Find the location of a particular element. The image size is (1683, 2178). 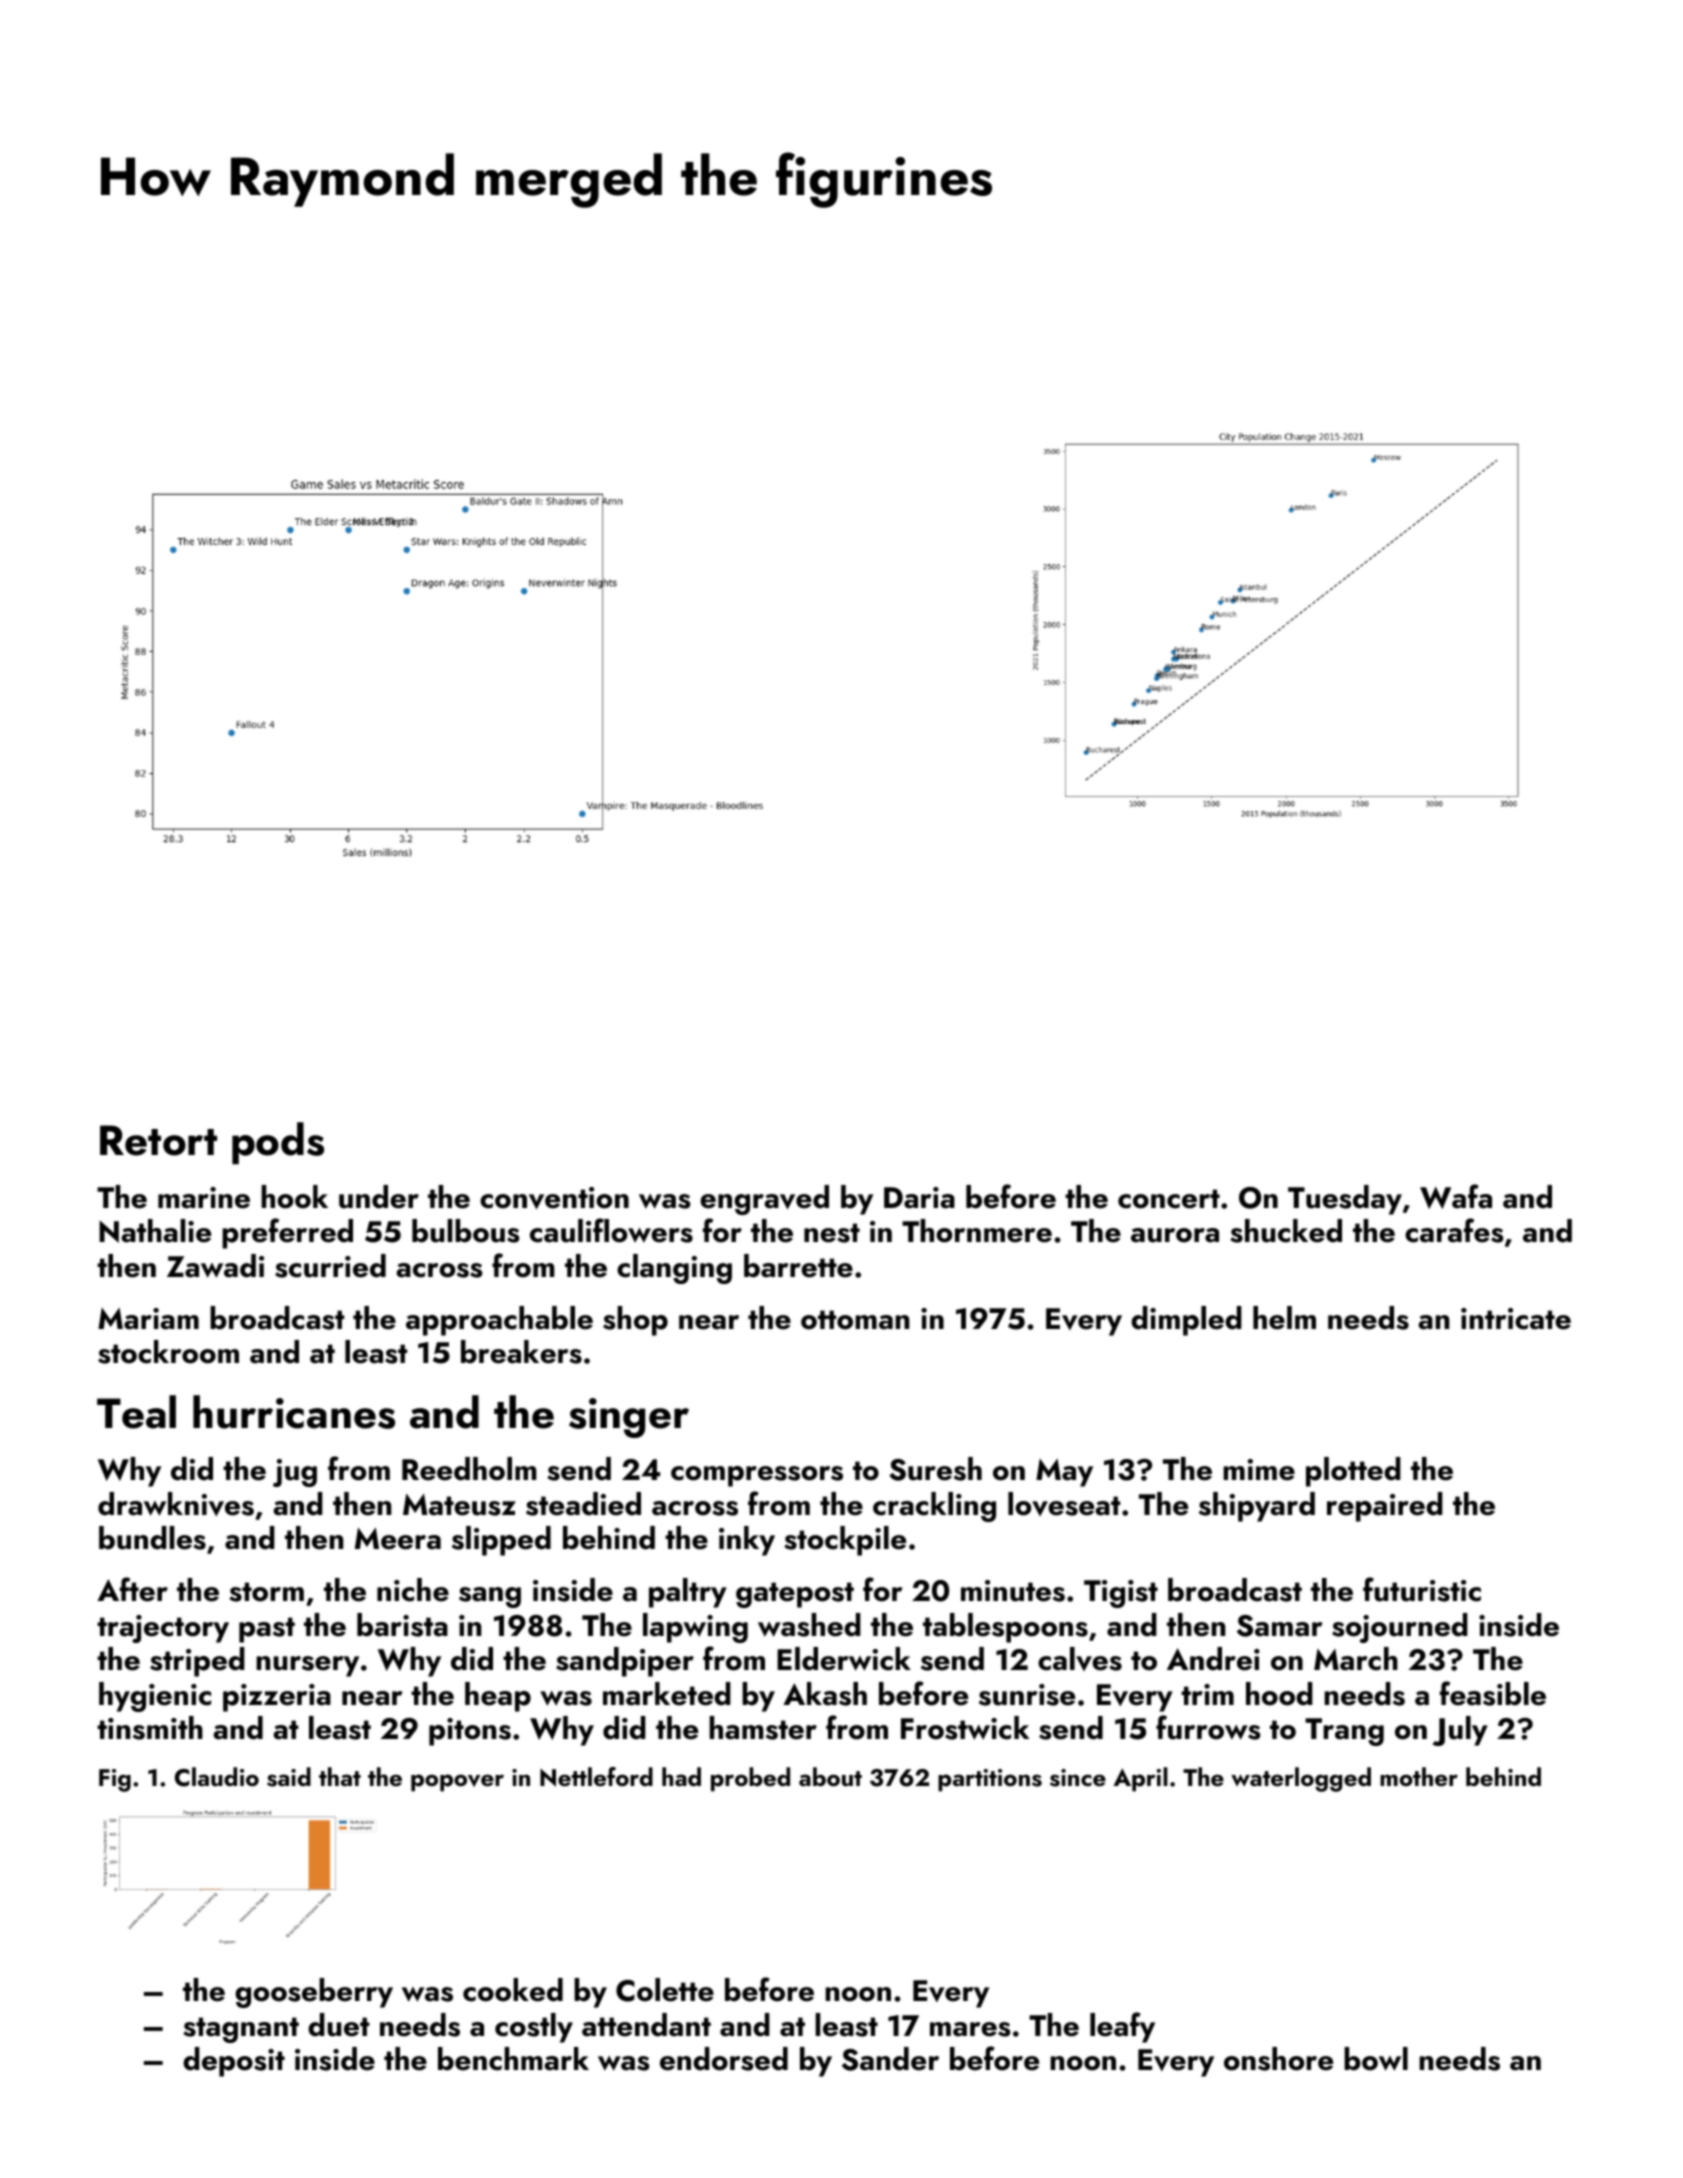

scurried is located at coordinates (330, 1266).
